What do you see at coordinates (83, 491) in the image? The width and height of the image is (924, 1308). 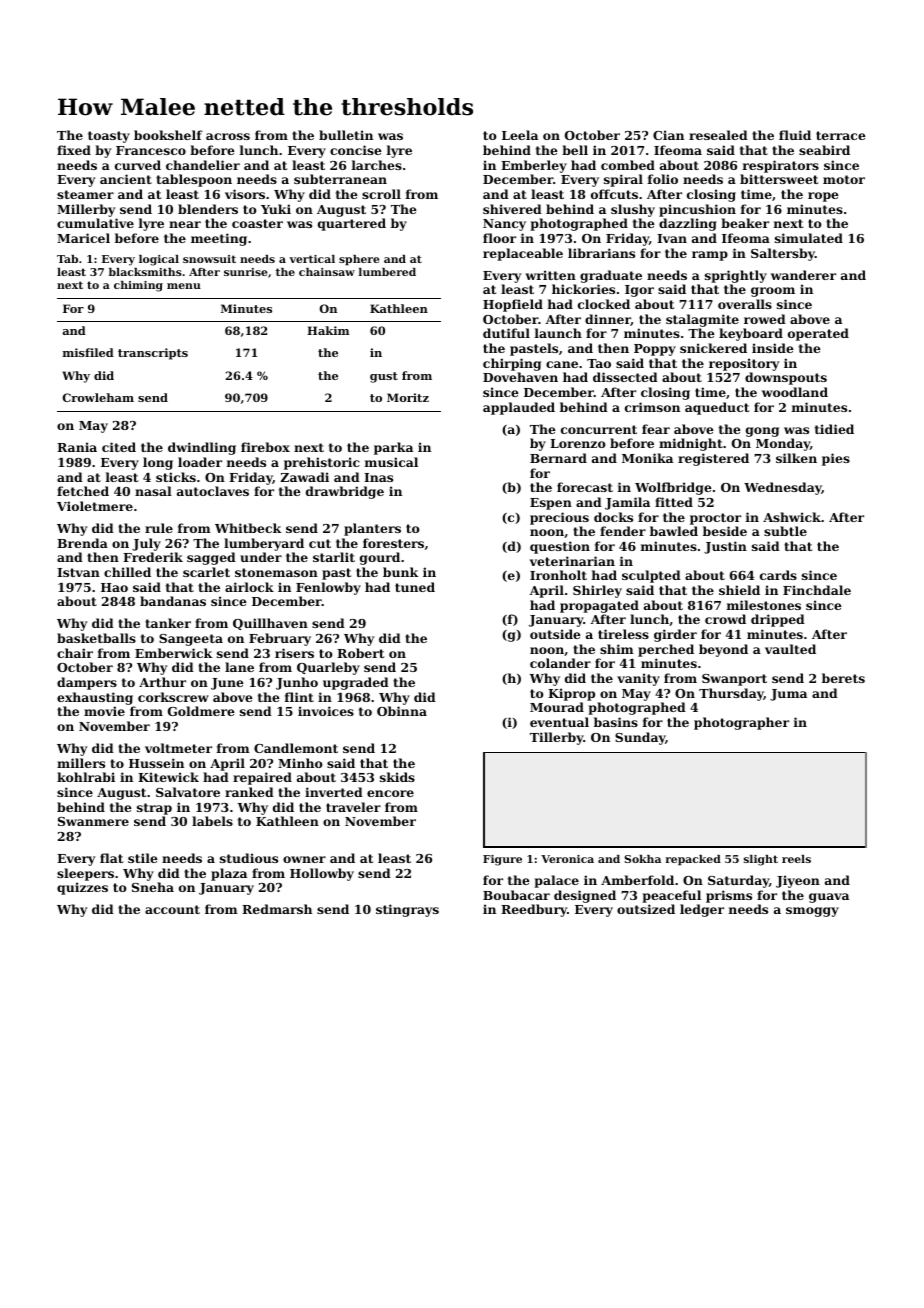 I see `fetched` at bounding box center [83, 491].
